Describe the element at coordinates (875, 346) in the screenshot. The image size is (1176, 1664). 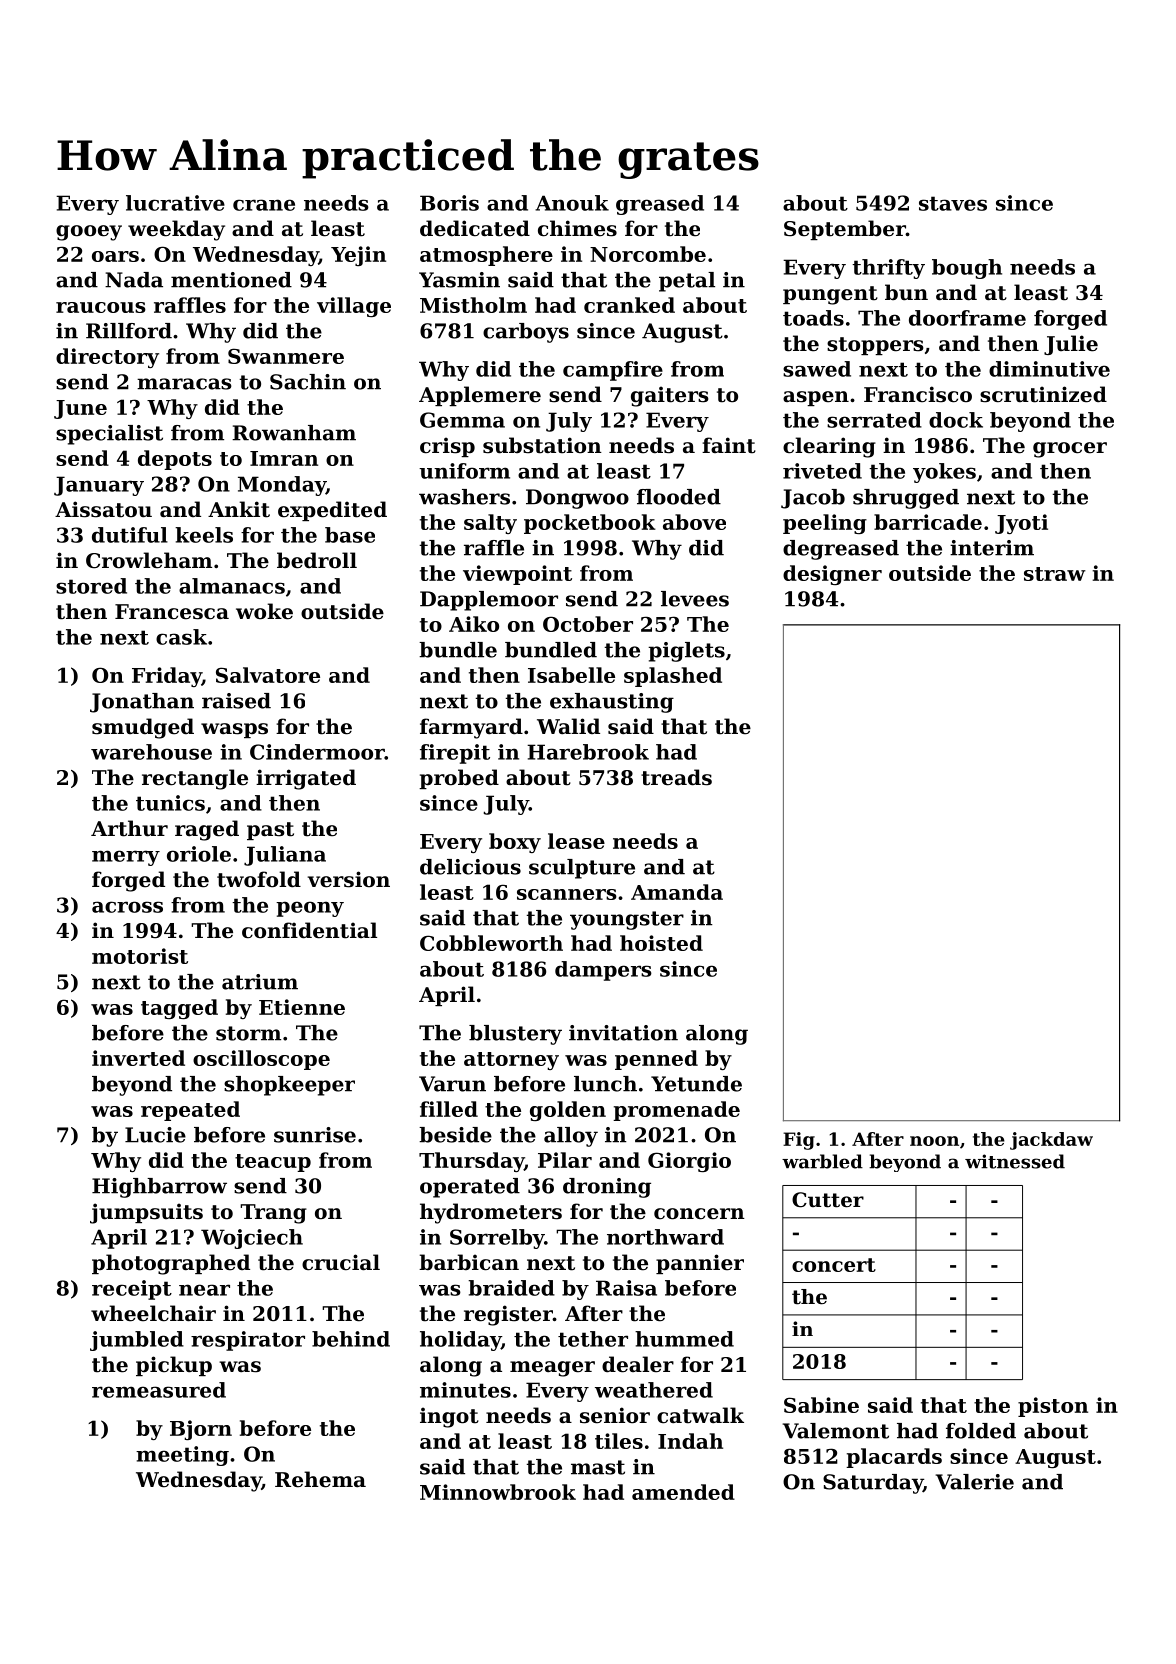
I see `stoppers` at that location.
